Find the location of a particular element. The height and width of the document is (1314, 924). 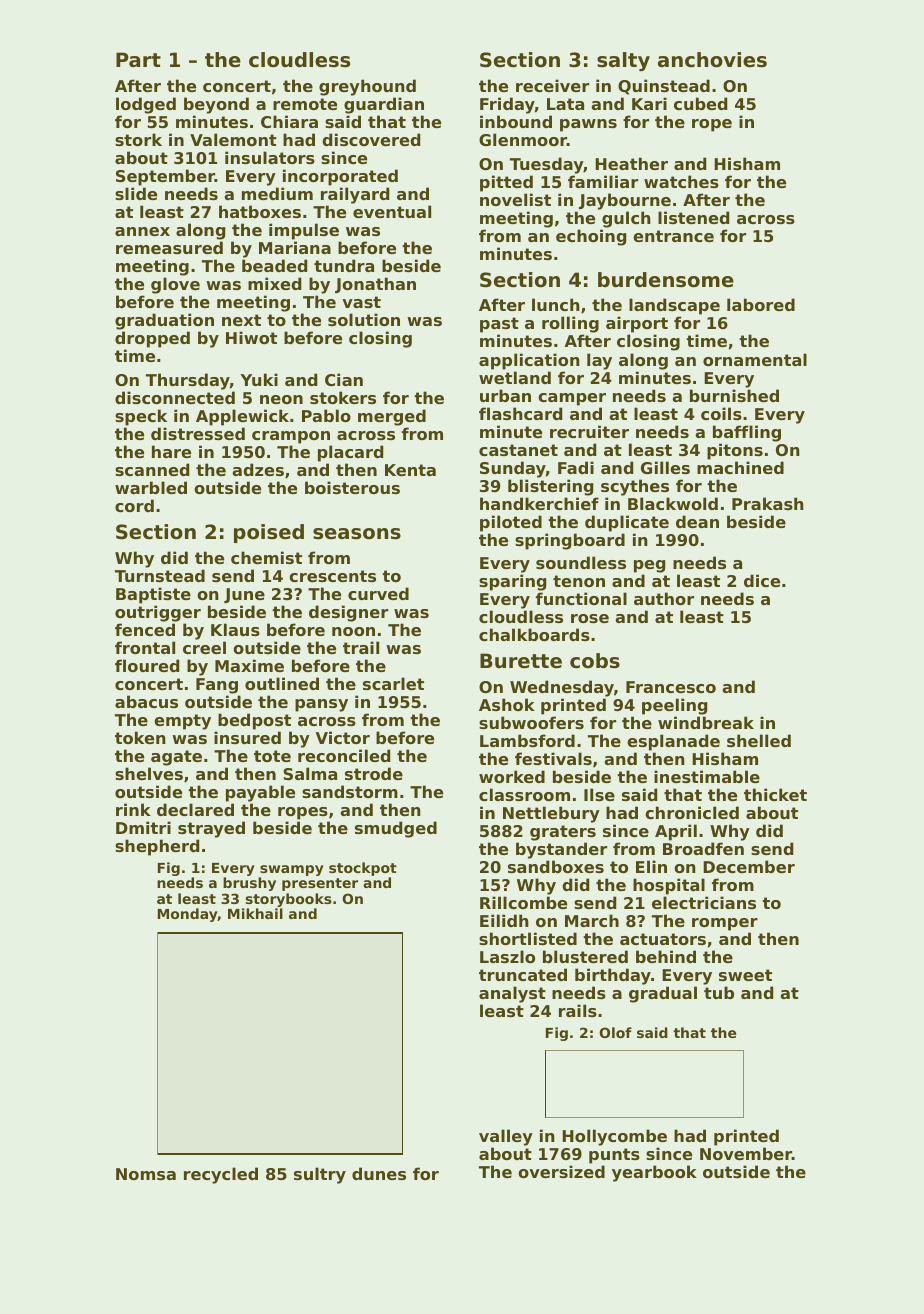

Monday is located at coordinates (188, 915).
